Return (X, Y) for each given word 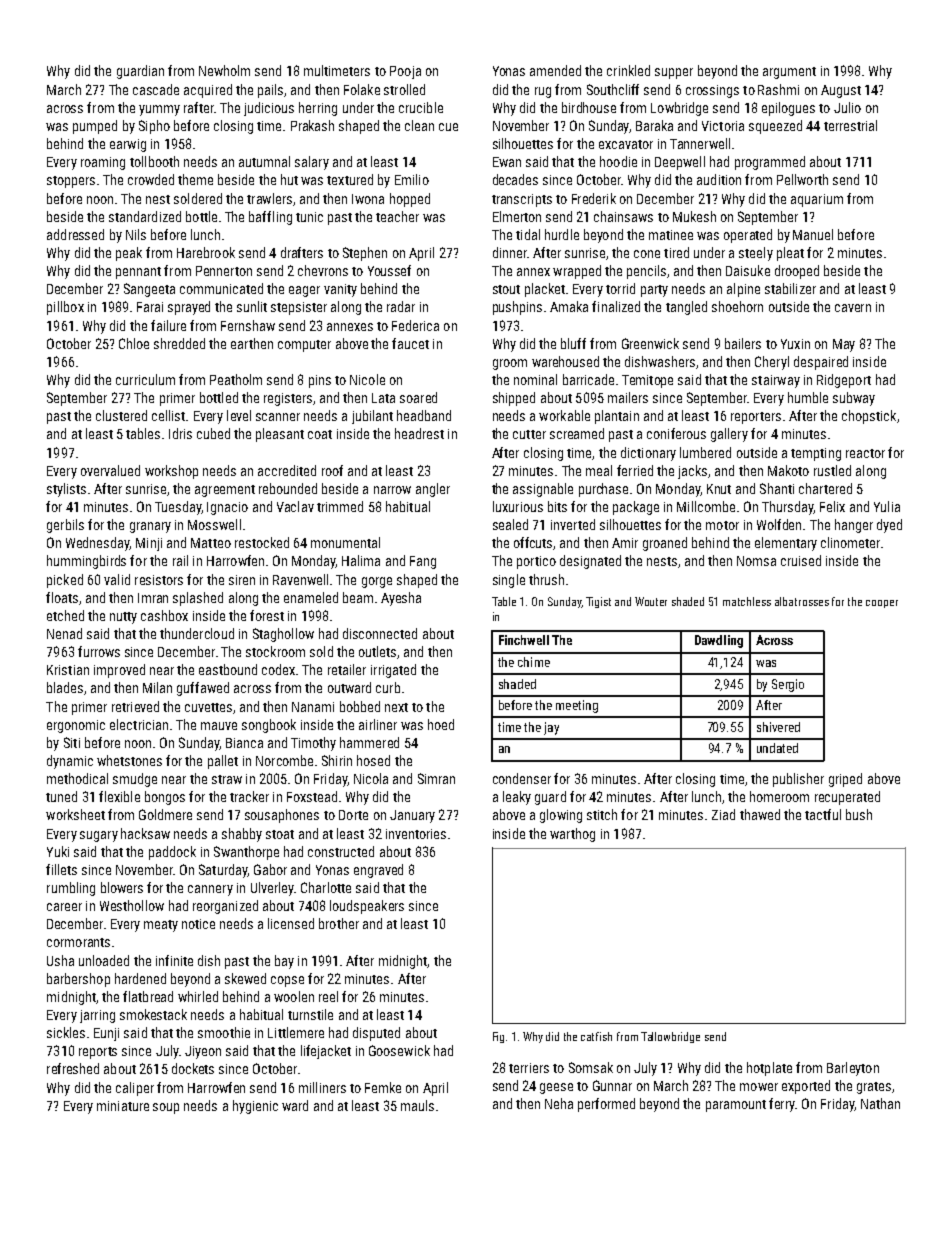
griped (845, 780)
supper (674, 73)
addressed (75, 234)
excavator (626, 144)
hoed (441, 724)
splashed (198, 599)
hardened (140, 978)
